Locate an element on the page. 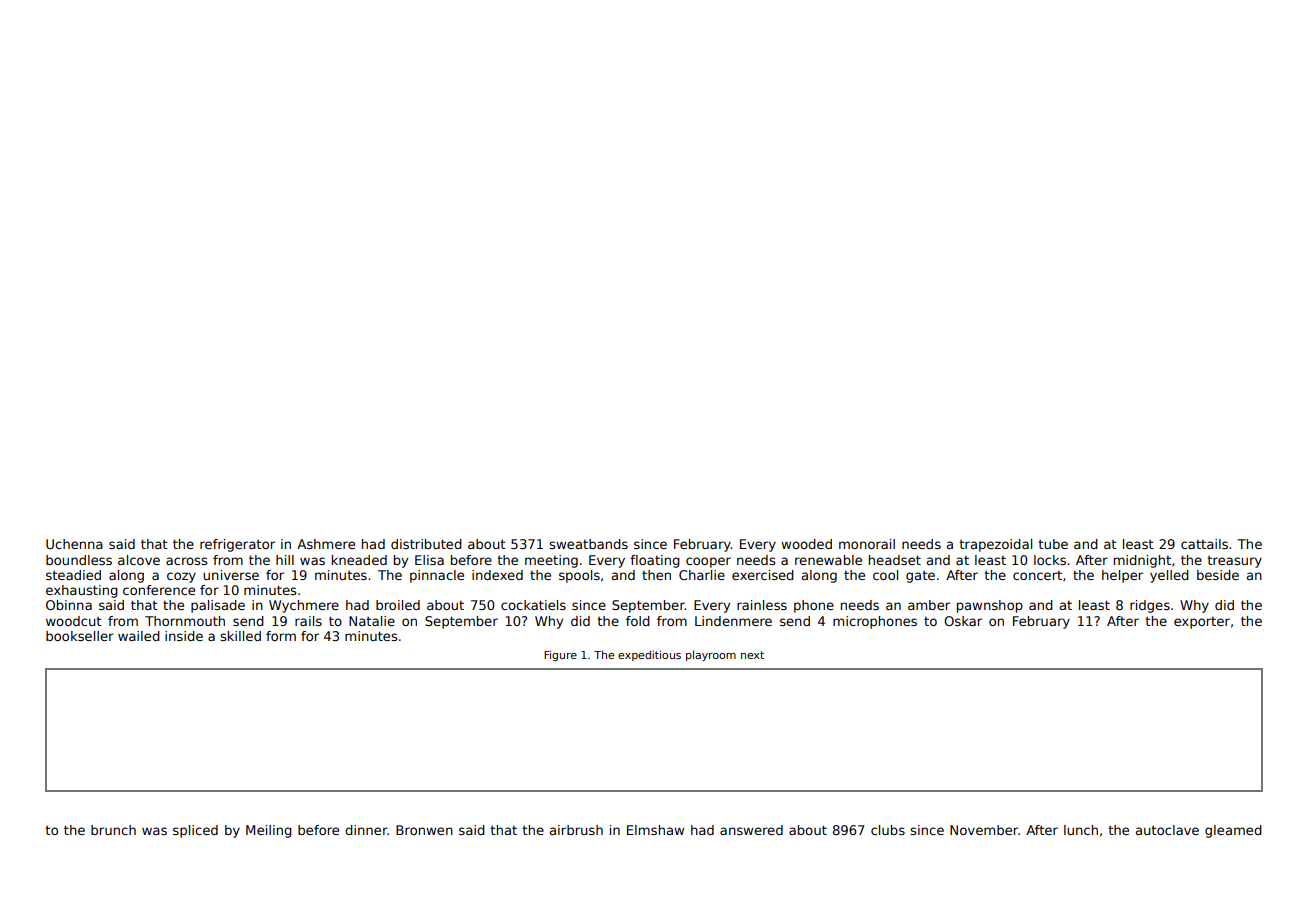 The height and width of the image is (924, 1308). Wychmere is located at coordinates (304, 606).
